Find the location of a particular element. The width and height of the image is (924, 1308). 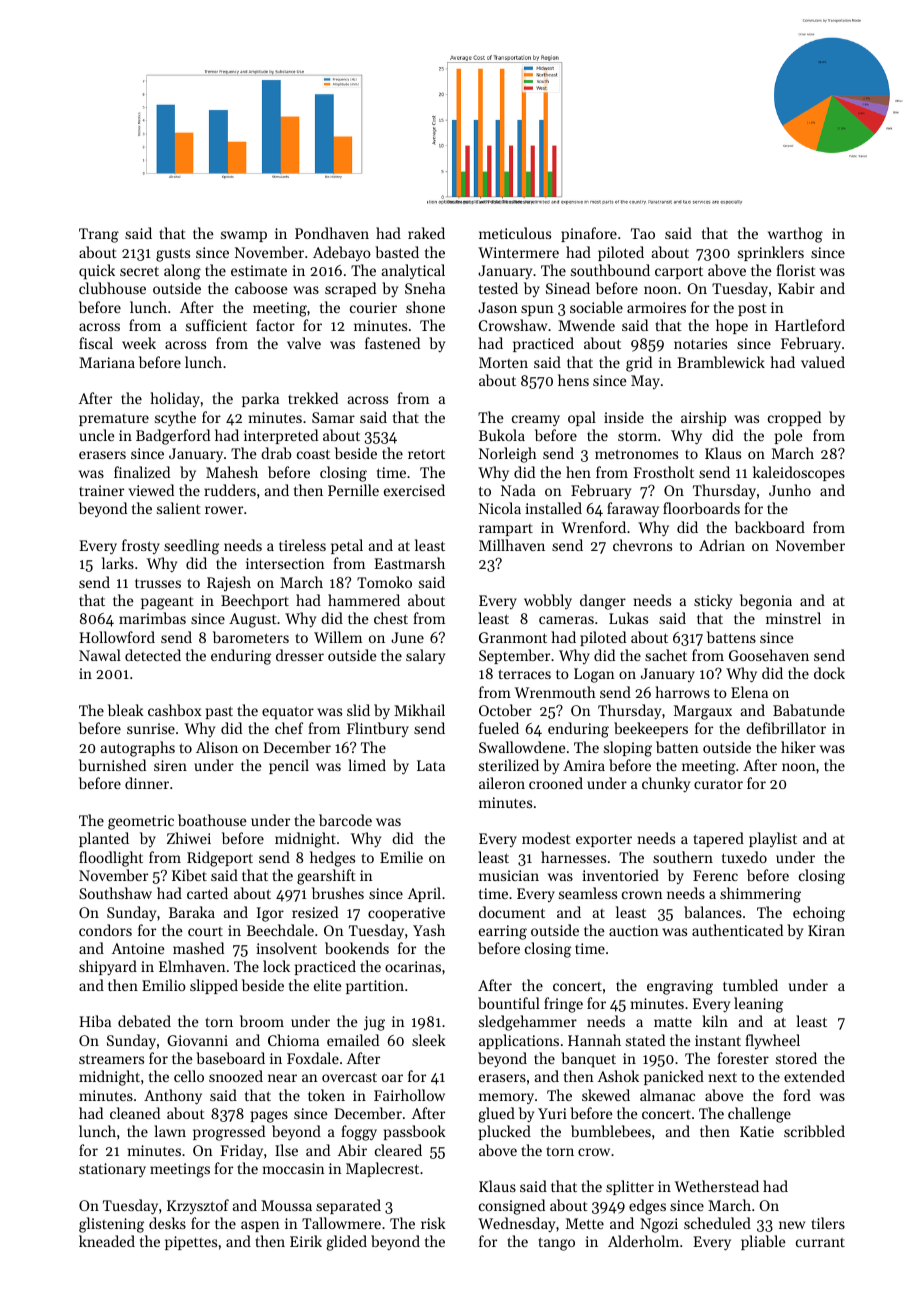

pipettes is located at coordinates (191, 1243).
